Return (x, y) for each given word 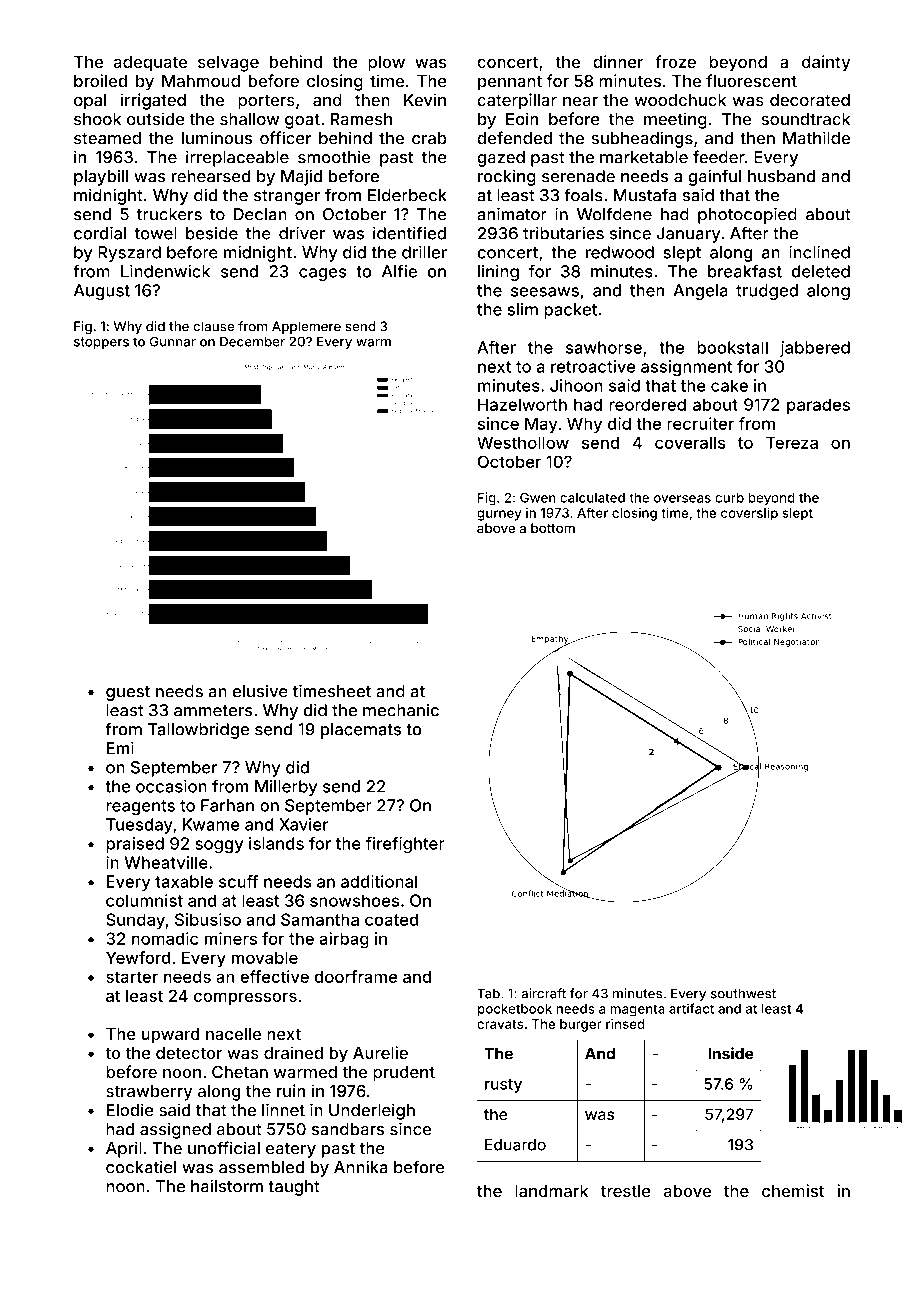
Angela (700, 292)
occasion (171, 786)
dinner (618, 61)
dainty (826, 63)
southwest (743, 993)
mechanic (401, 710)
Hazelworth (522, 404)
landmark (551, 1190)
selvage (228, 63)
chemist (793, 1190)
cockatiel (141, 1167)
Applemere (306, 327)
